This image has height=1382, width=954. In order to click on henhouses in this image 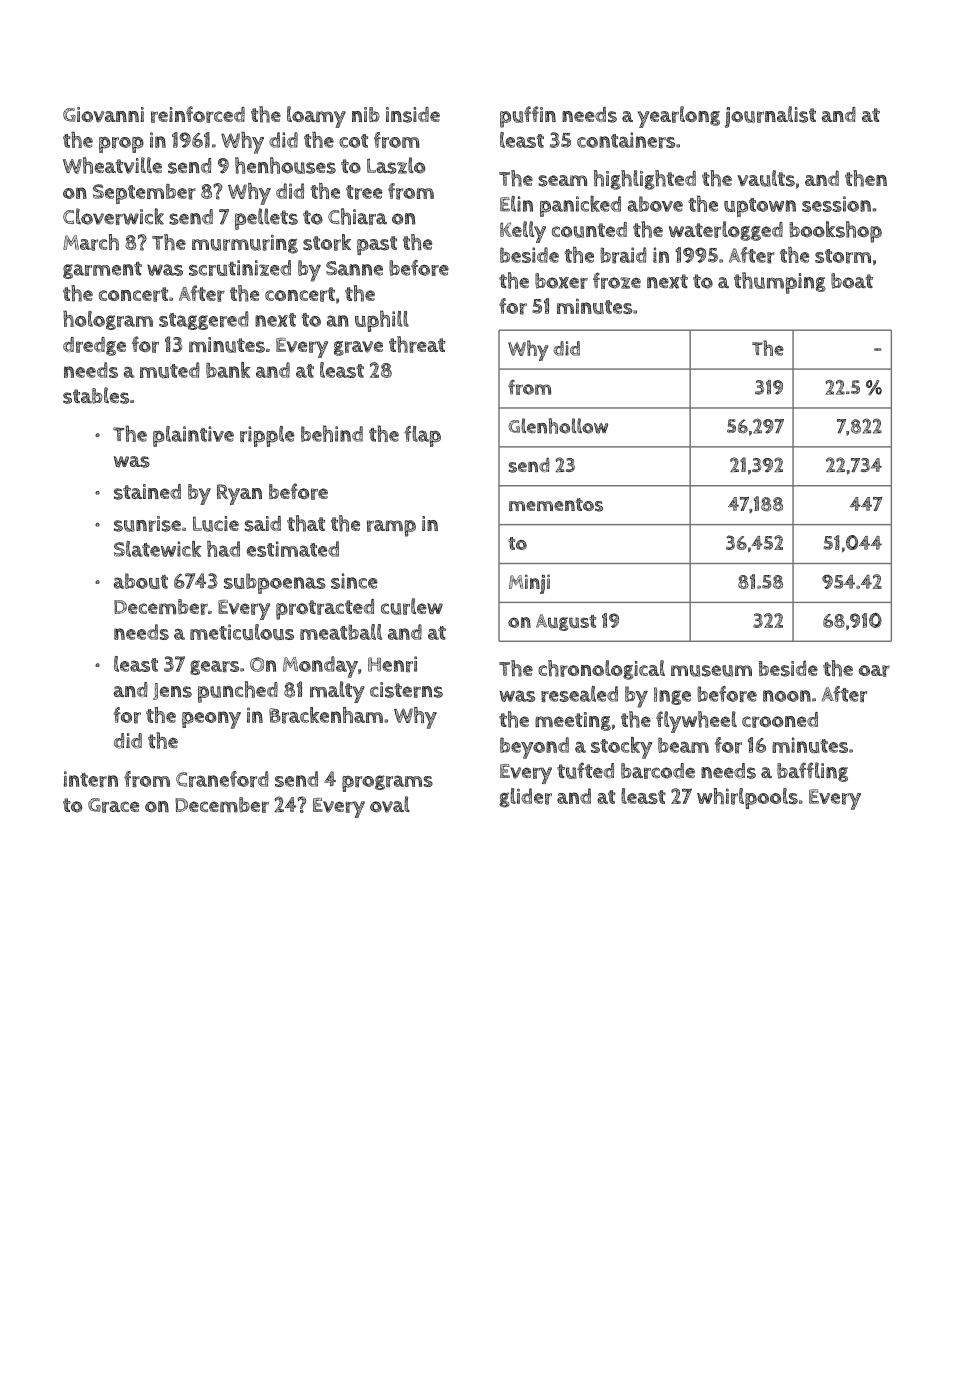, I will do `click(285, 165)`.
